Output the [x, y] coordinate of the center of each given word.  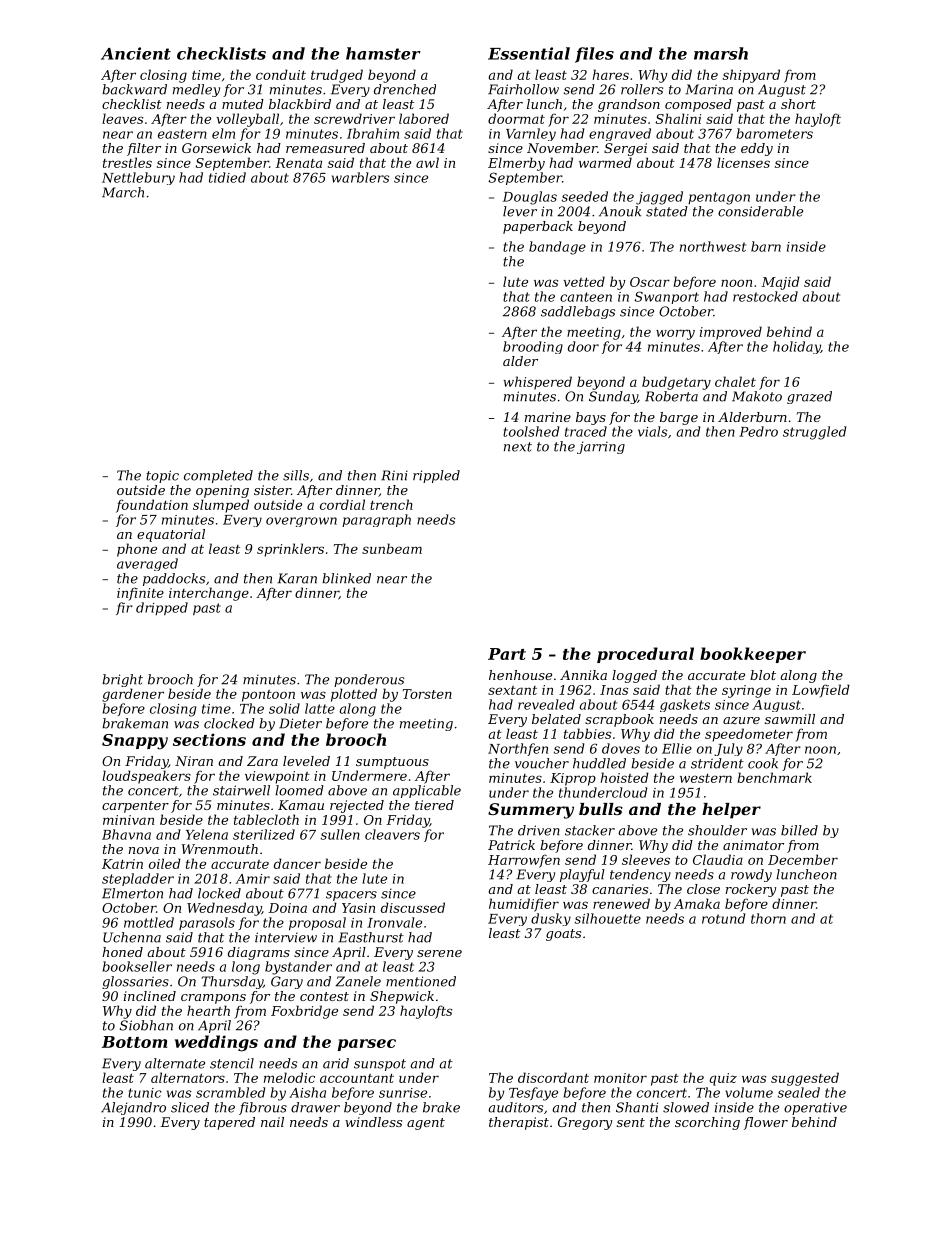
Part [507, 654]
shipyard [751, 76]
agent [426, 1124]
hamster [383, 53]
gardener [133, 695]
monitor [620, 1078]
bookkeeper [753, 655]
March [123, 192]
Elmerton [132, 893]
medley [196, 90]
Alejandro [133, 1108]
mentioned [421, 981]
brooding [533, 347]
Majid [780, 283]
